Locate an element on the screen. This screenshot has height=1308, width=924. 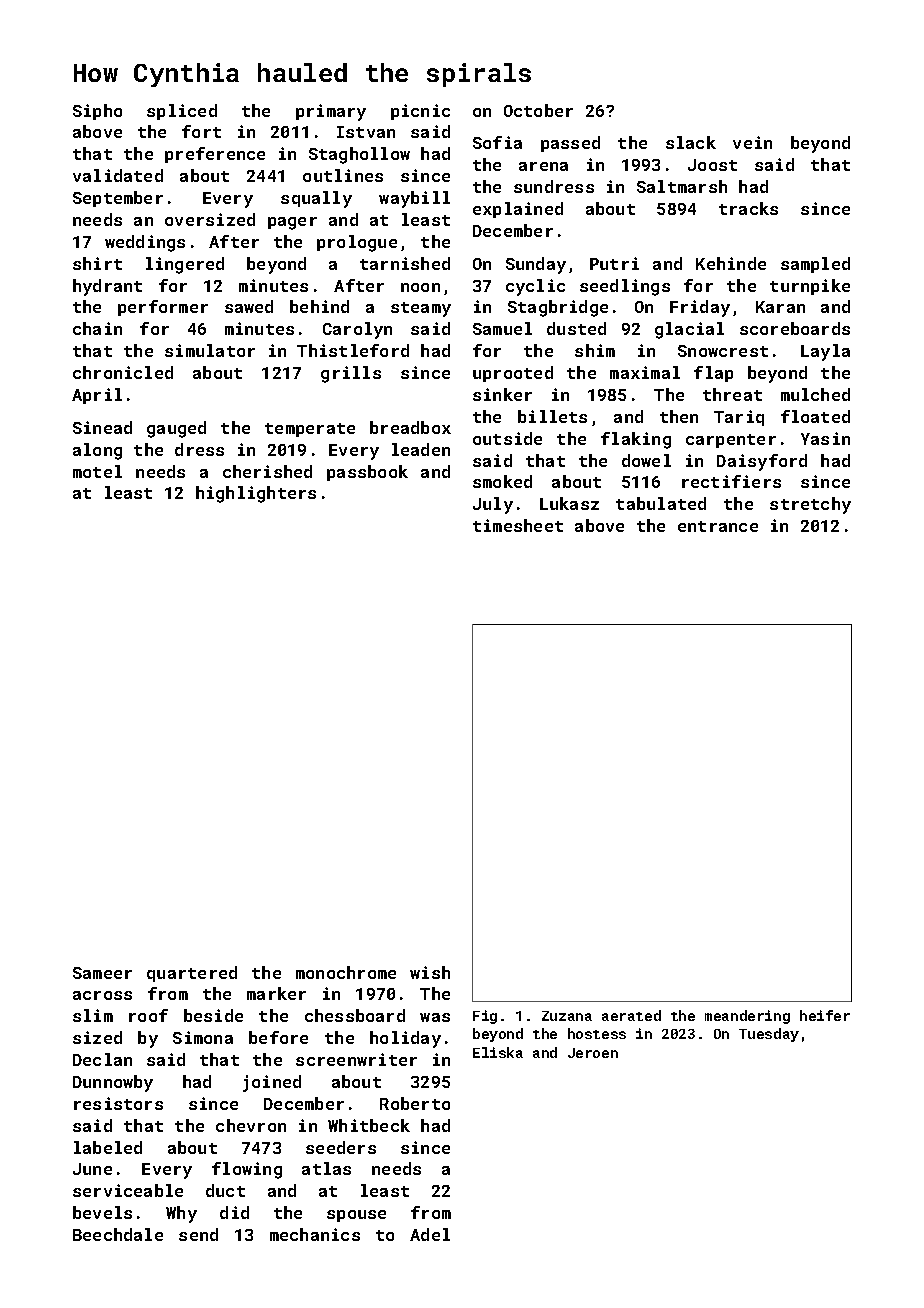
heifer is located at coordinates (825, 1015).
